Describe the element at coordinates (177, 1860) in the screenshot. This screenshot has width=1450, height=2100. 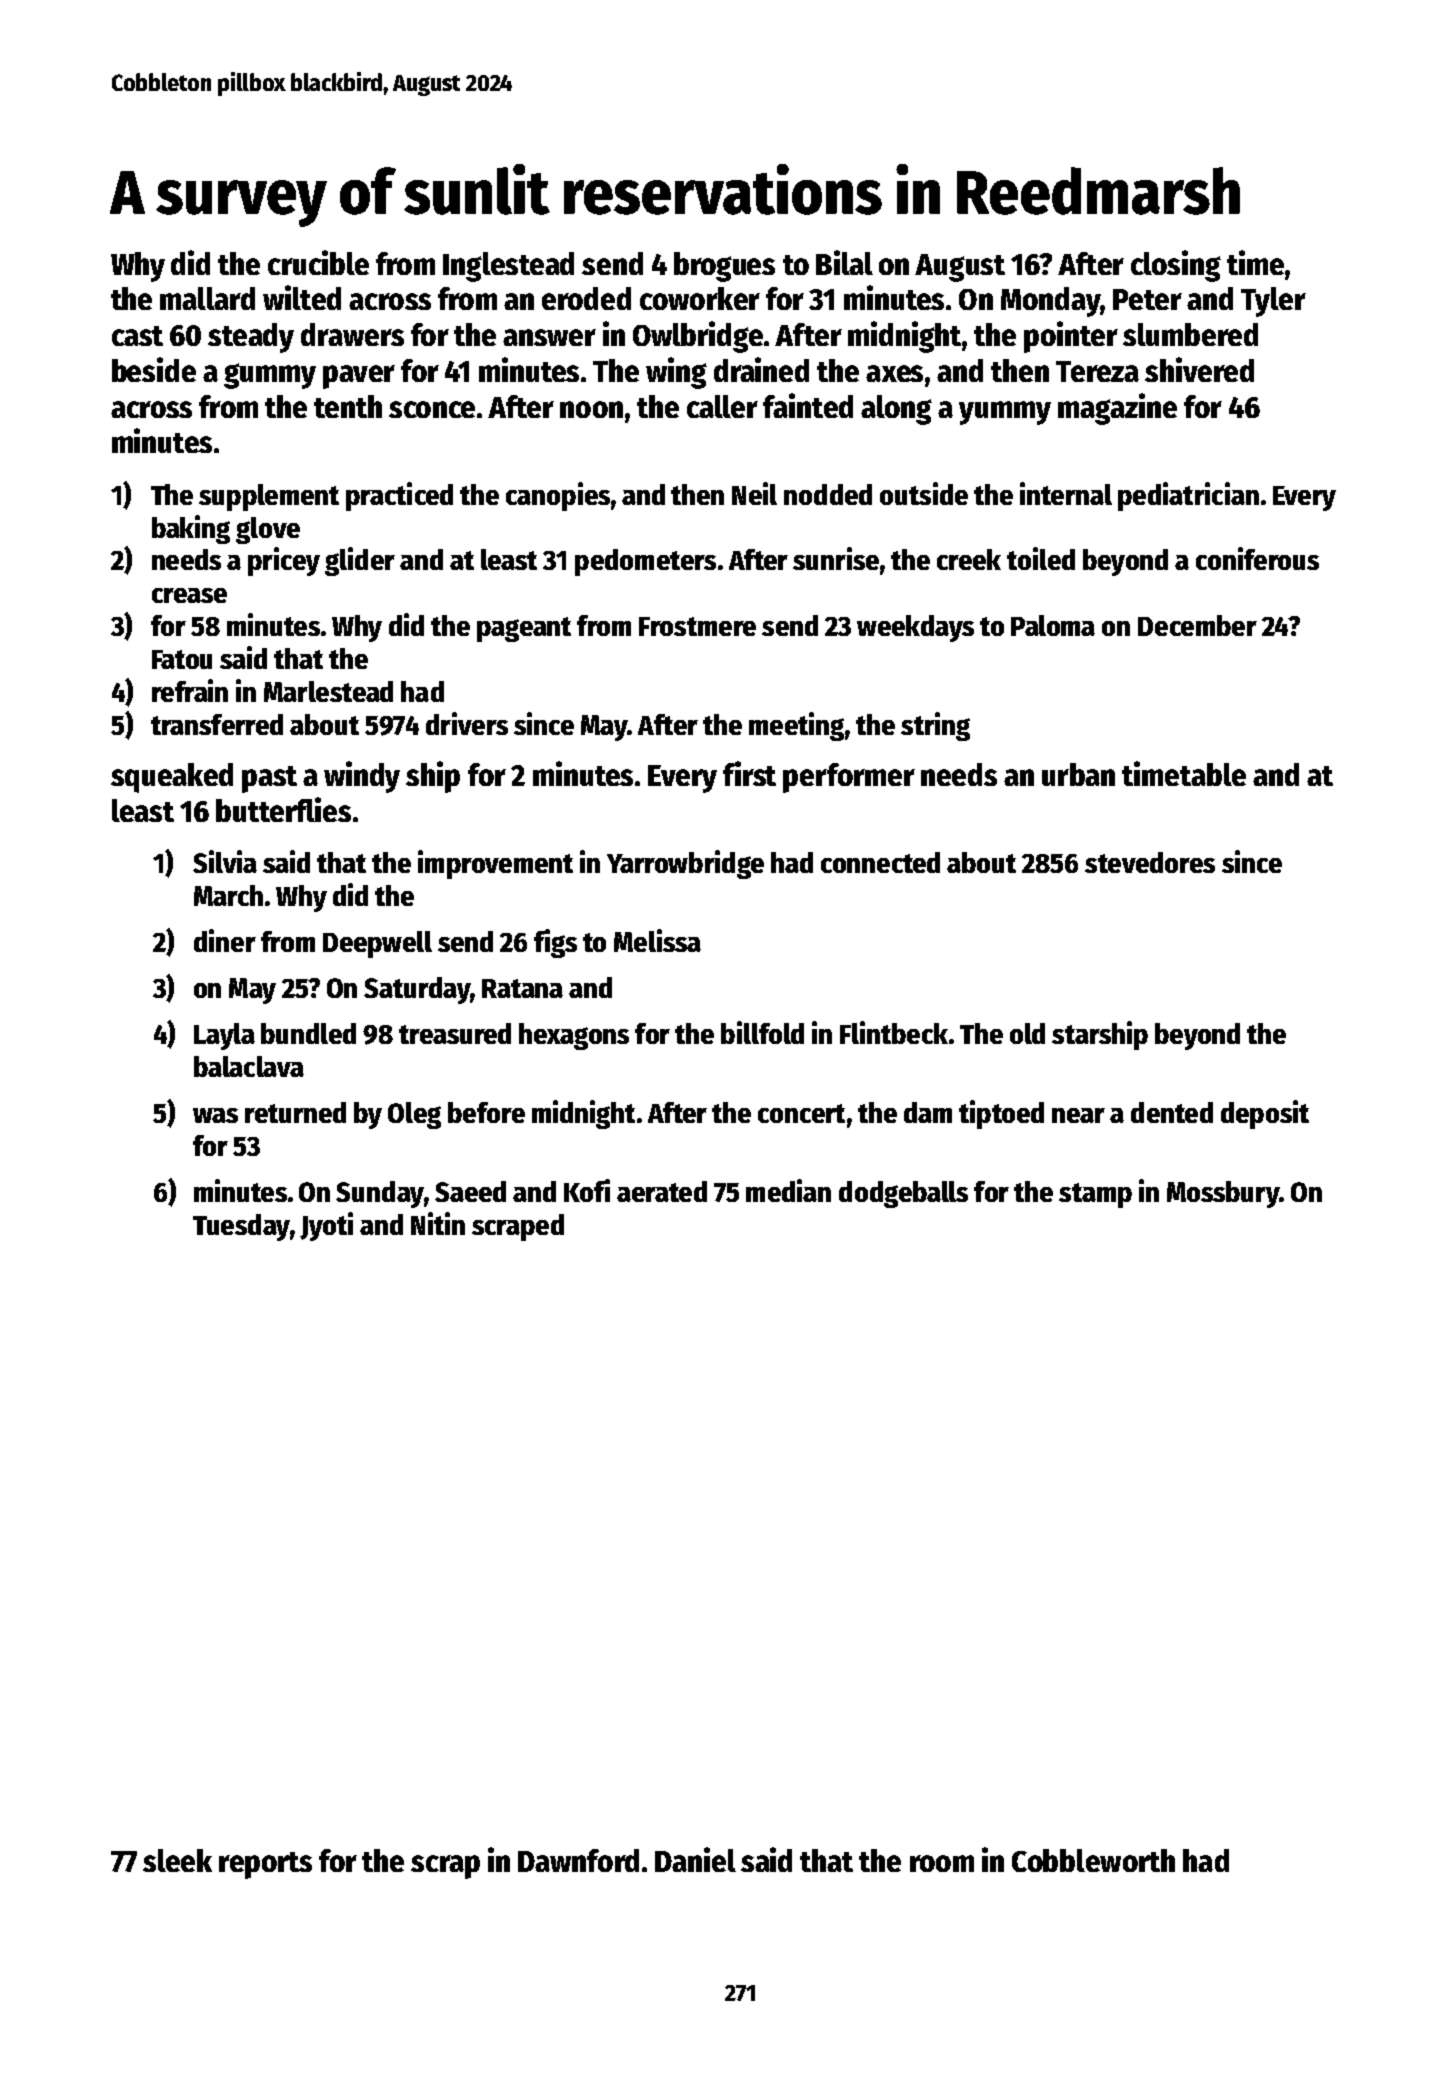
I see `sleek` at that location.
